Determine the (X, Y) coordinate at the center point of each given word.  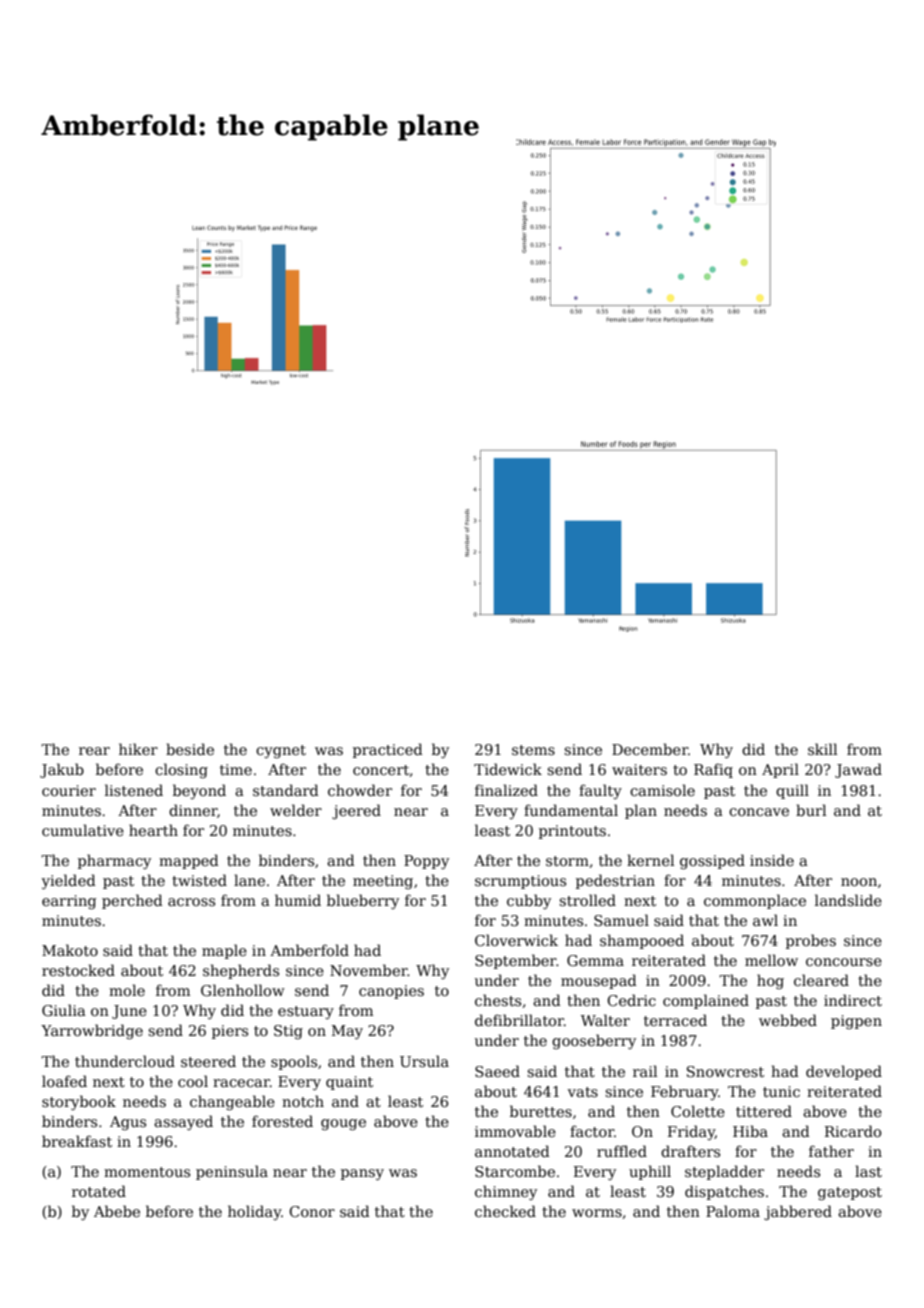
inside (772, 860)
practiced (388, 750)
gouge (343, 1124)
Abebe (117, 1211)
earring (69, 902)
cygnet (281, 751)
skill (822, 749)
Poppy (426, 862)
